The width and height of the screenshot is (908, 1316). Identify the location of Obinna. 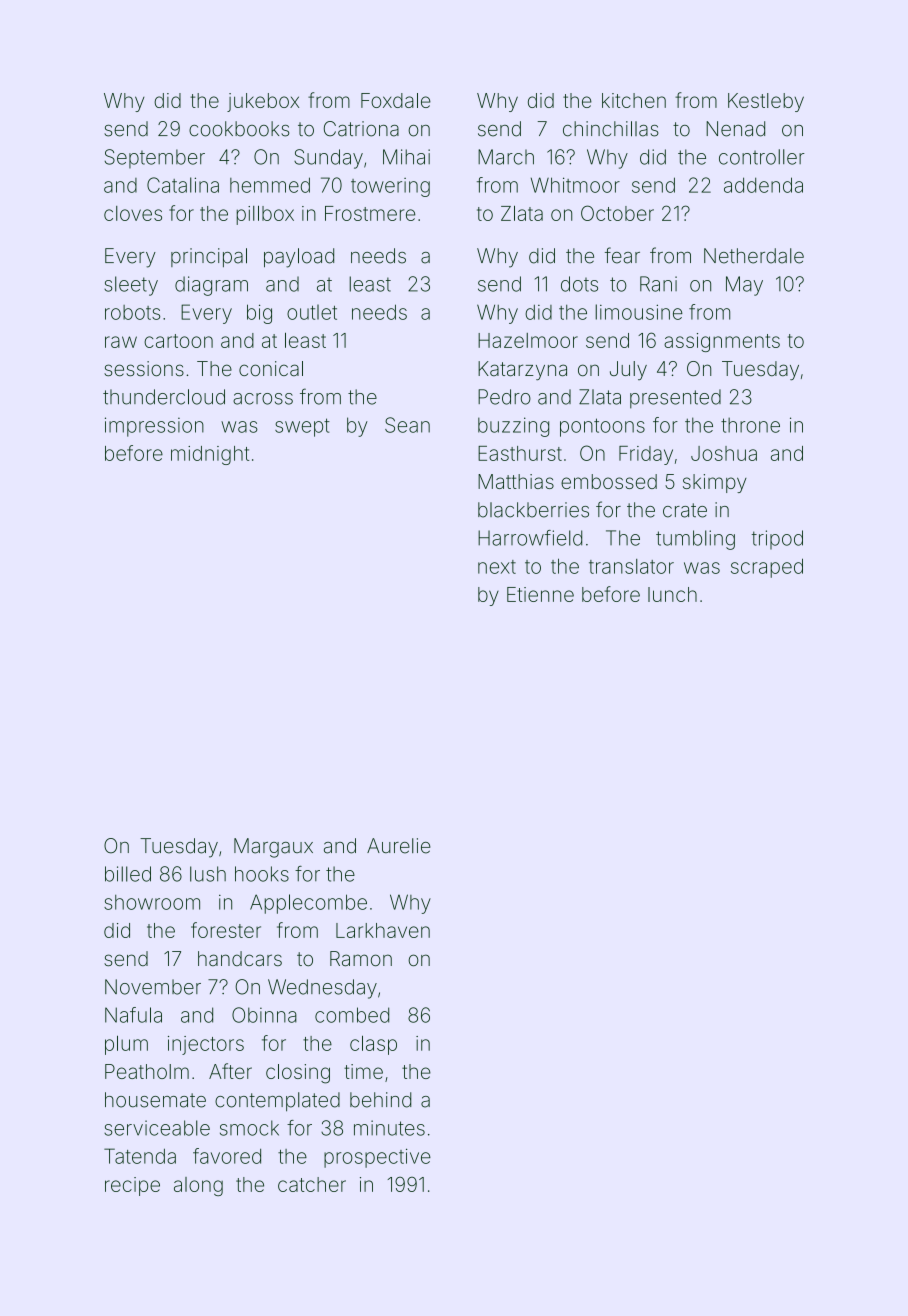
(264, 1015).
